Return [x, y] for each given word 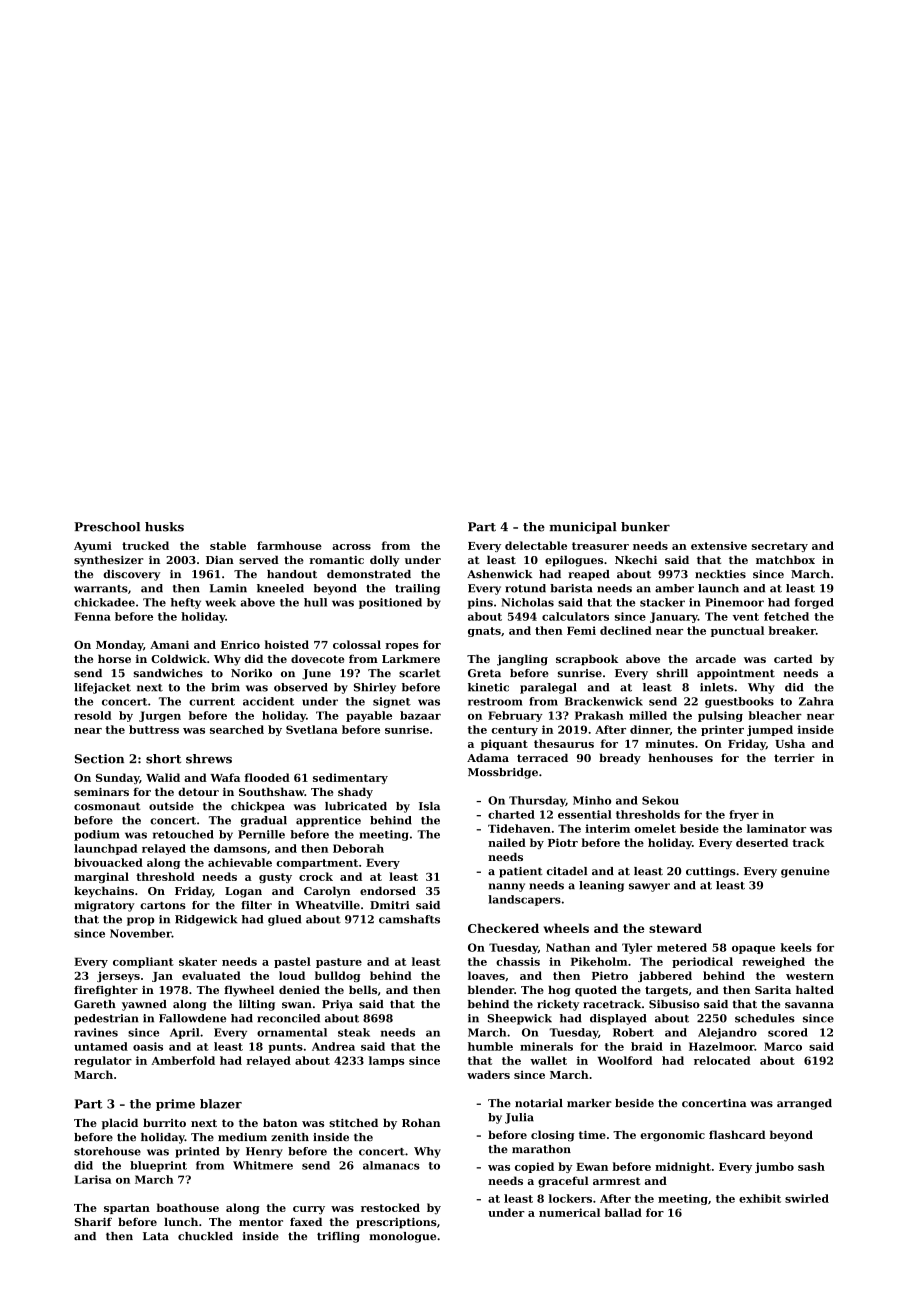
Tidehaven [519, 828]
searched [237, 729]
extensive [719, 545]
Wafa [225, 777]
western [810, 976]
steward [675, 928]
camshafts [409, 919]
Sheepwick [519, 1019]
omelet [655, 828]
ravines [96, 1032]
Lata [156, 1236]
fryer [744, 815]
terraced [542, 757]
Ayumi [93, 546]
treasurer [600, 546]
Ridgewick [206, 920]
